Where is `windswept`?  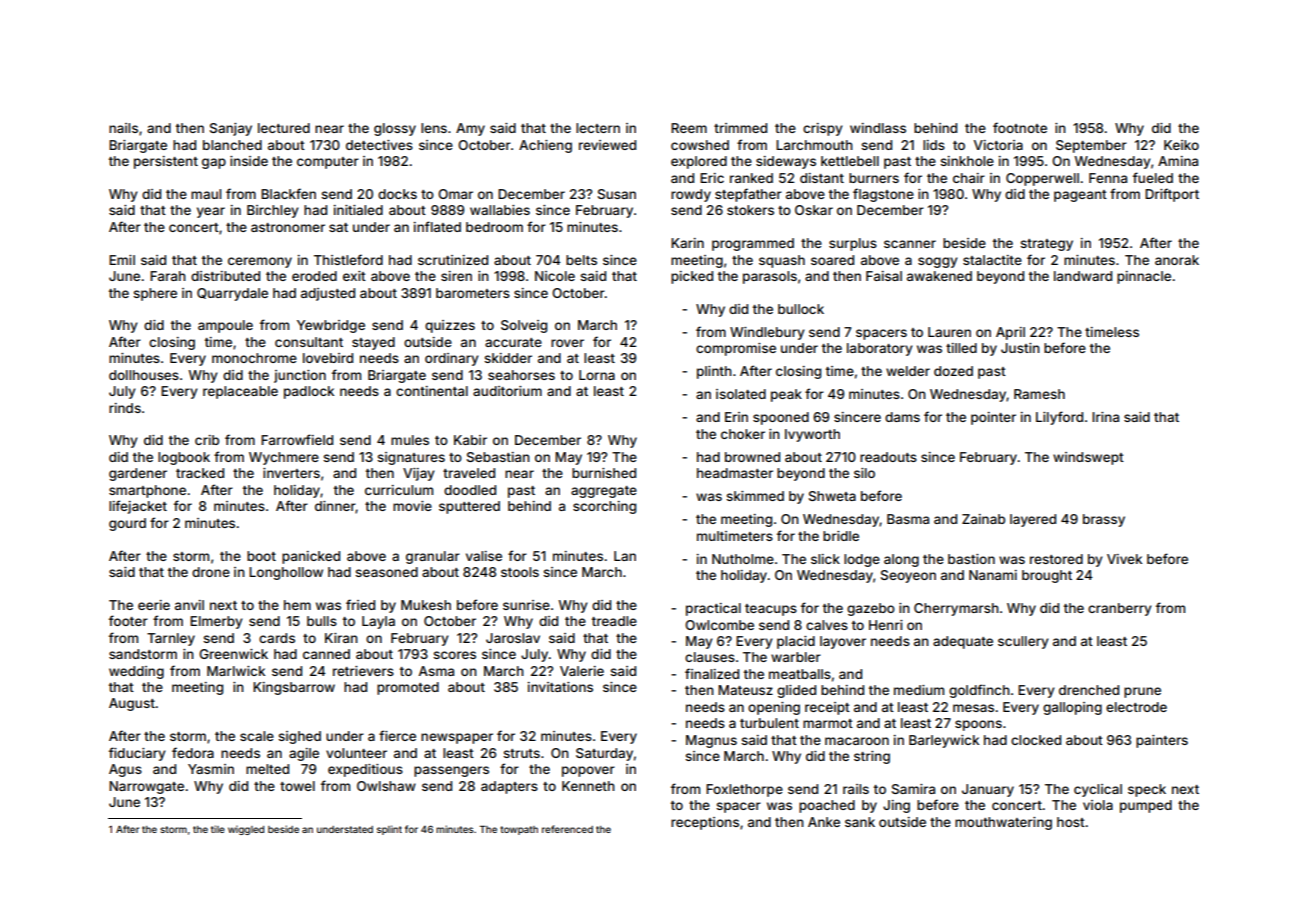 windswept is located at coordinates (1088, 458).
